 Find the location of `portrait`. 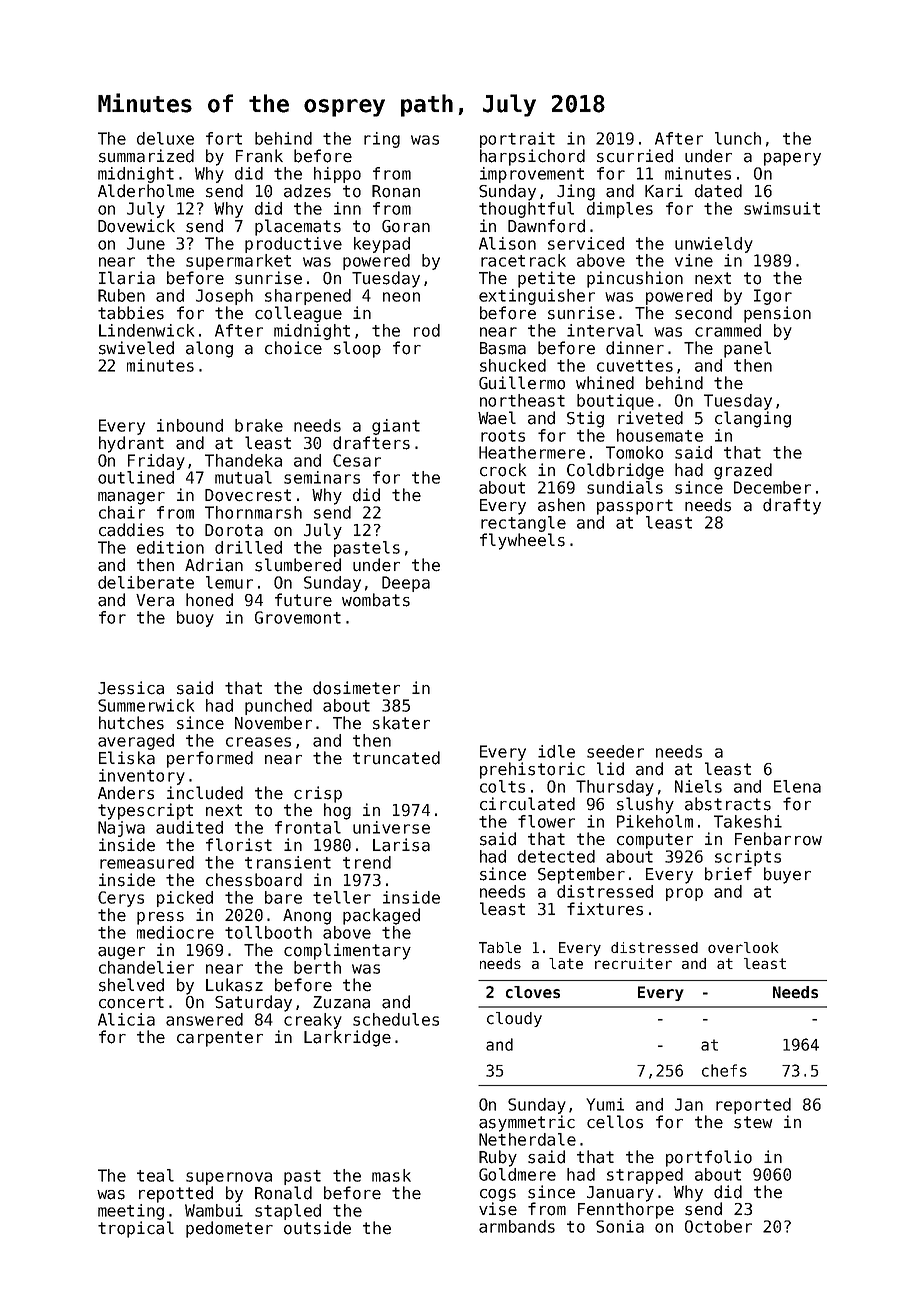

portrait is located at coordinates (517, 140).
